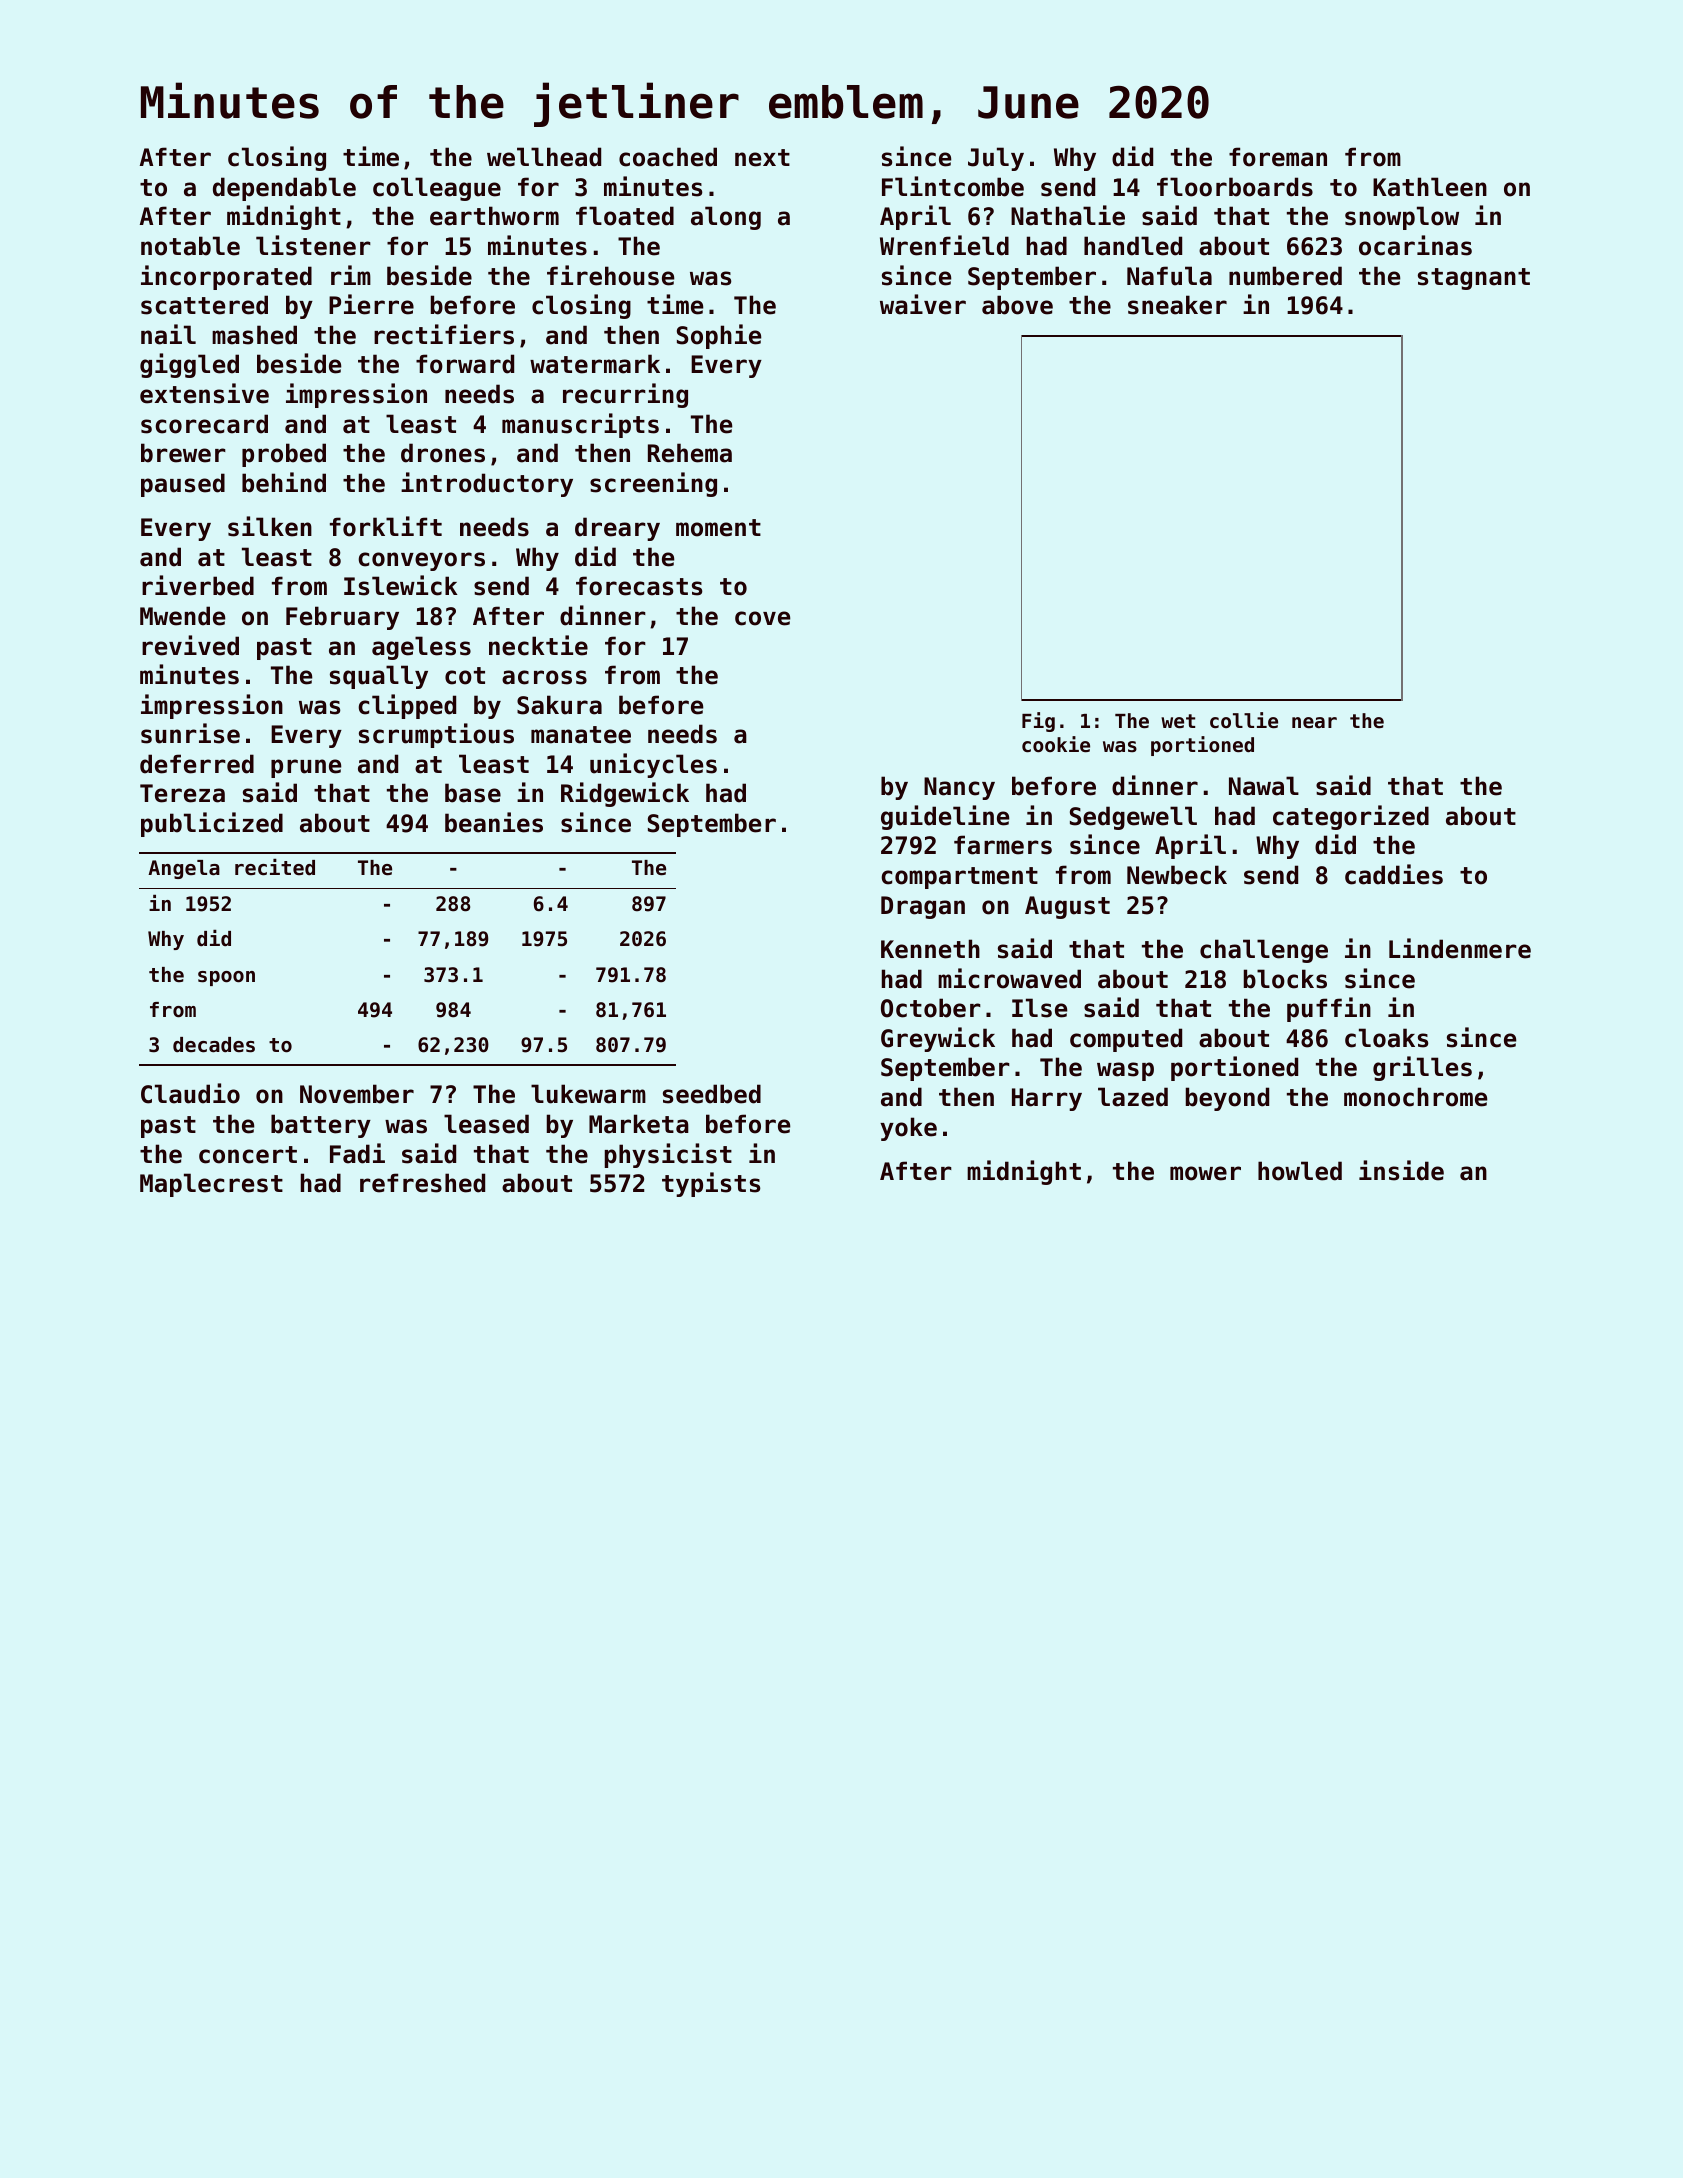 This screenshot has width=1683, height=2178. Describe the element at coordinates (1314, 722) in the screenshot. I see `near` at that location.
